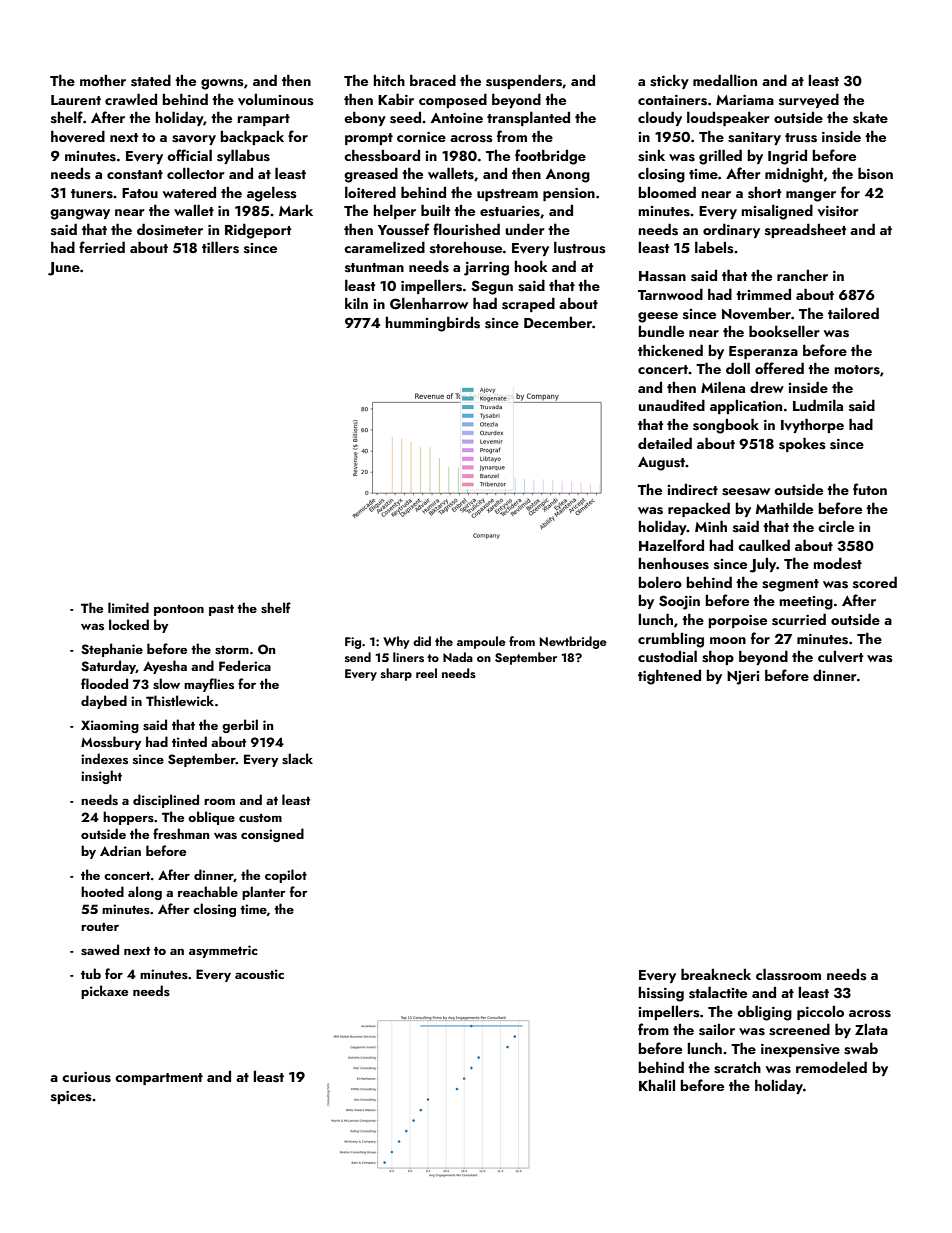 The height and width of the screenshot is (1233, 952). Describe the element at coordinates (110, 726) in the screenshot. I see `Xiaoming` at that location.
